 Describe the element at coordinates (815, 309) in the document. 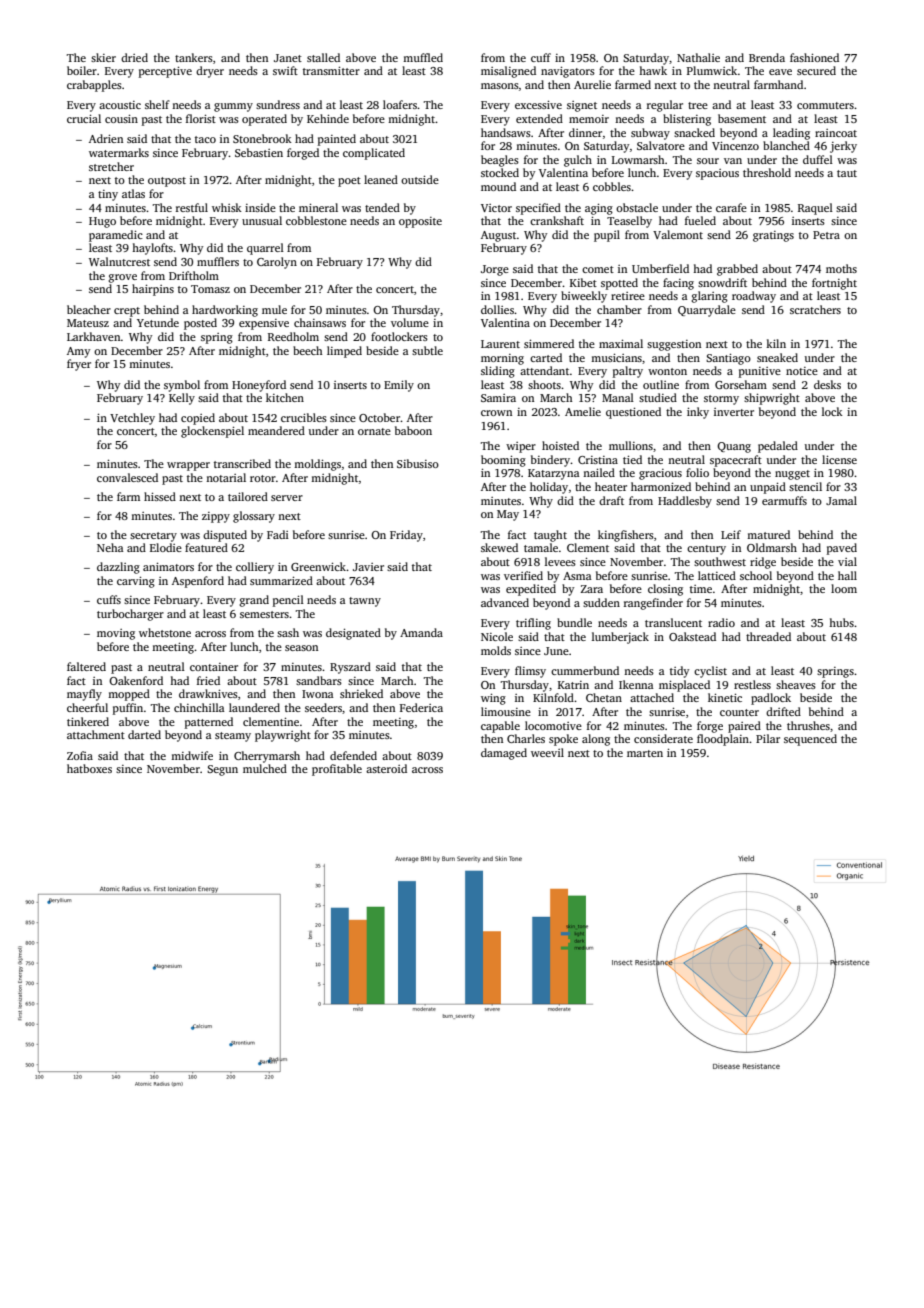

I see `scratchers` at that location.
